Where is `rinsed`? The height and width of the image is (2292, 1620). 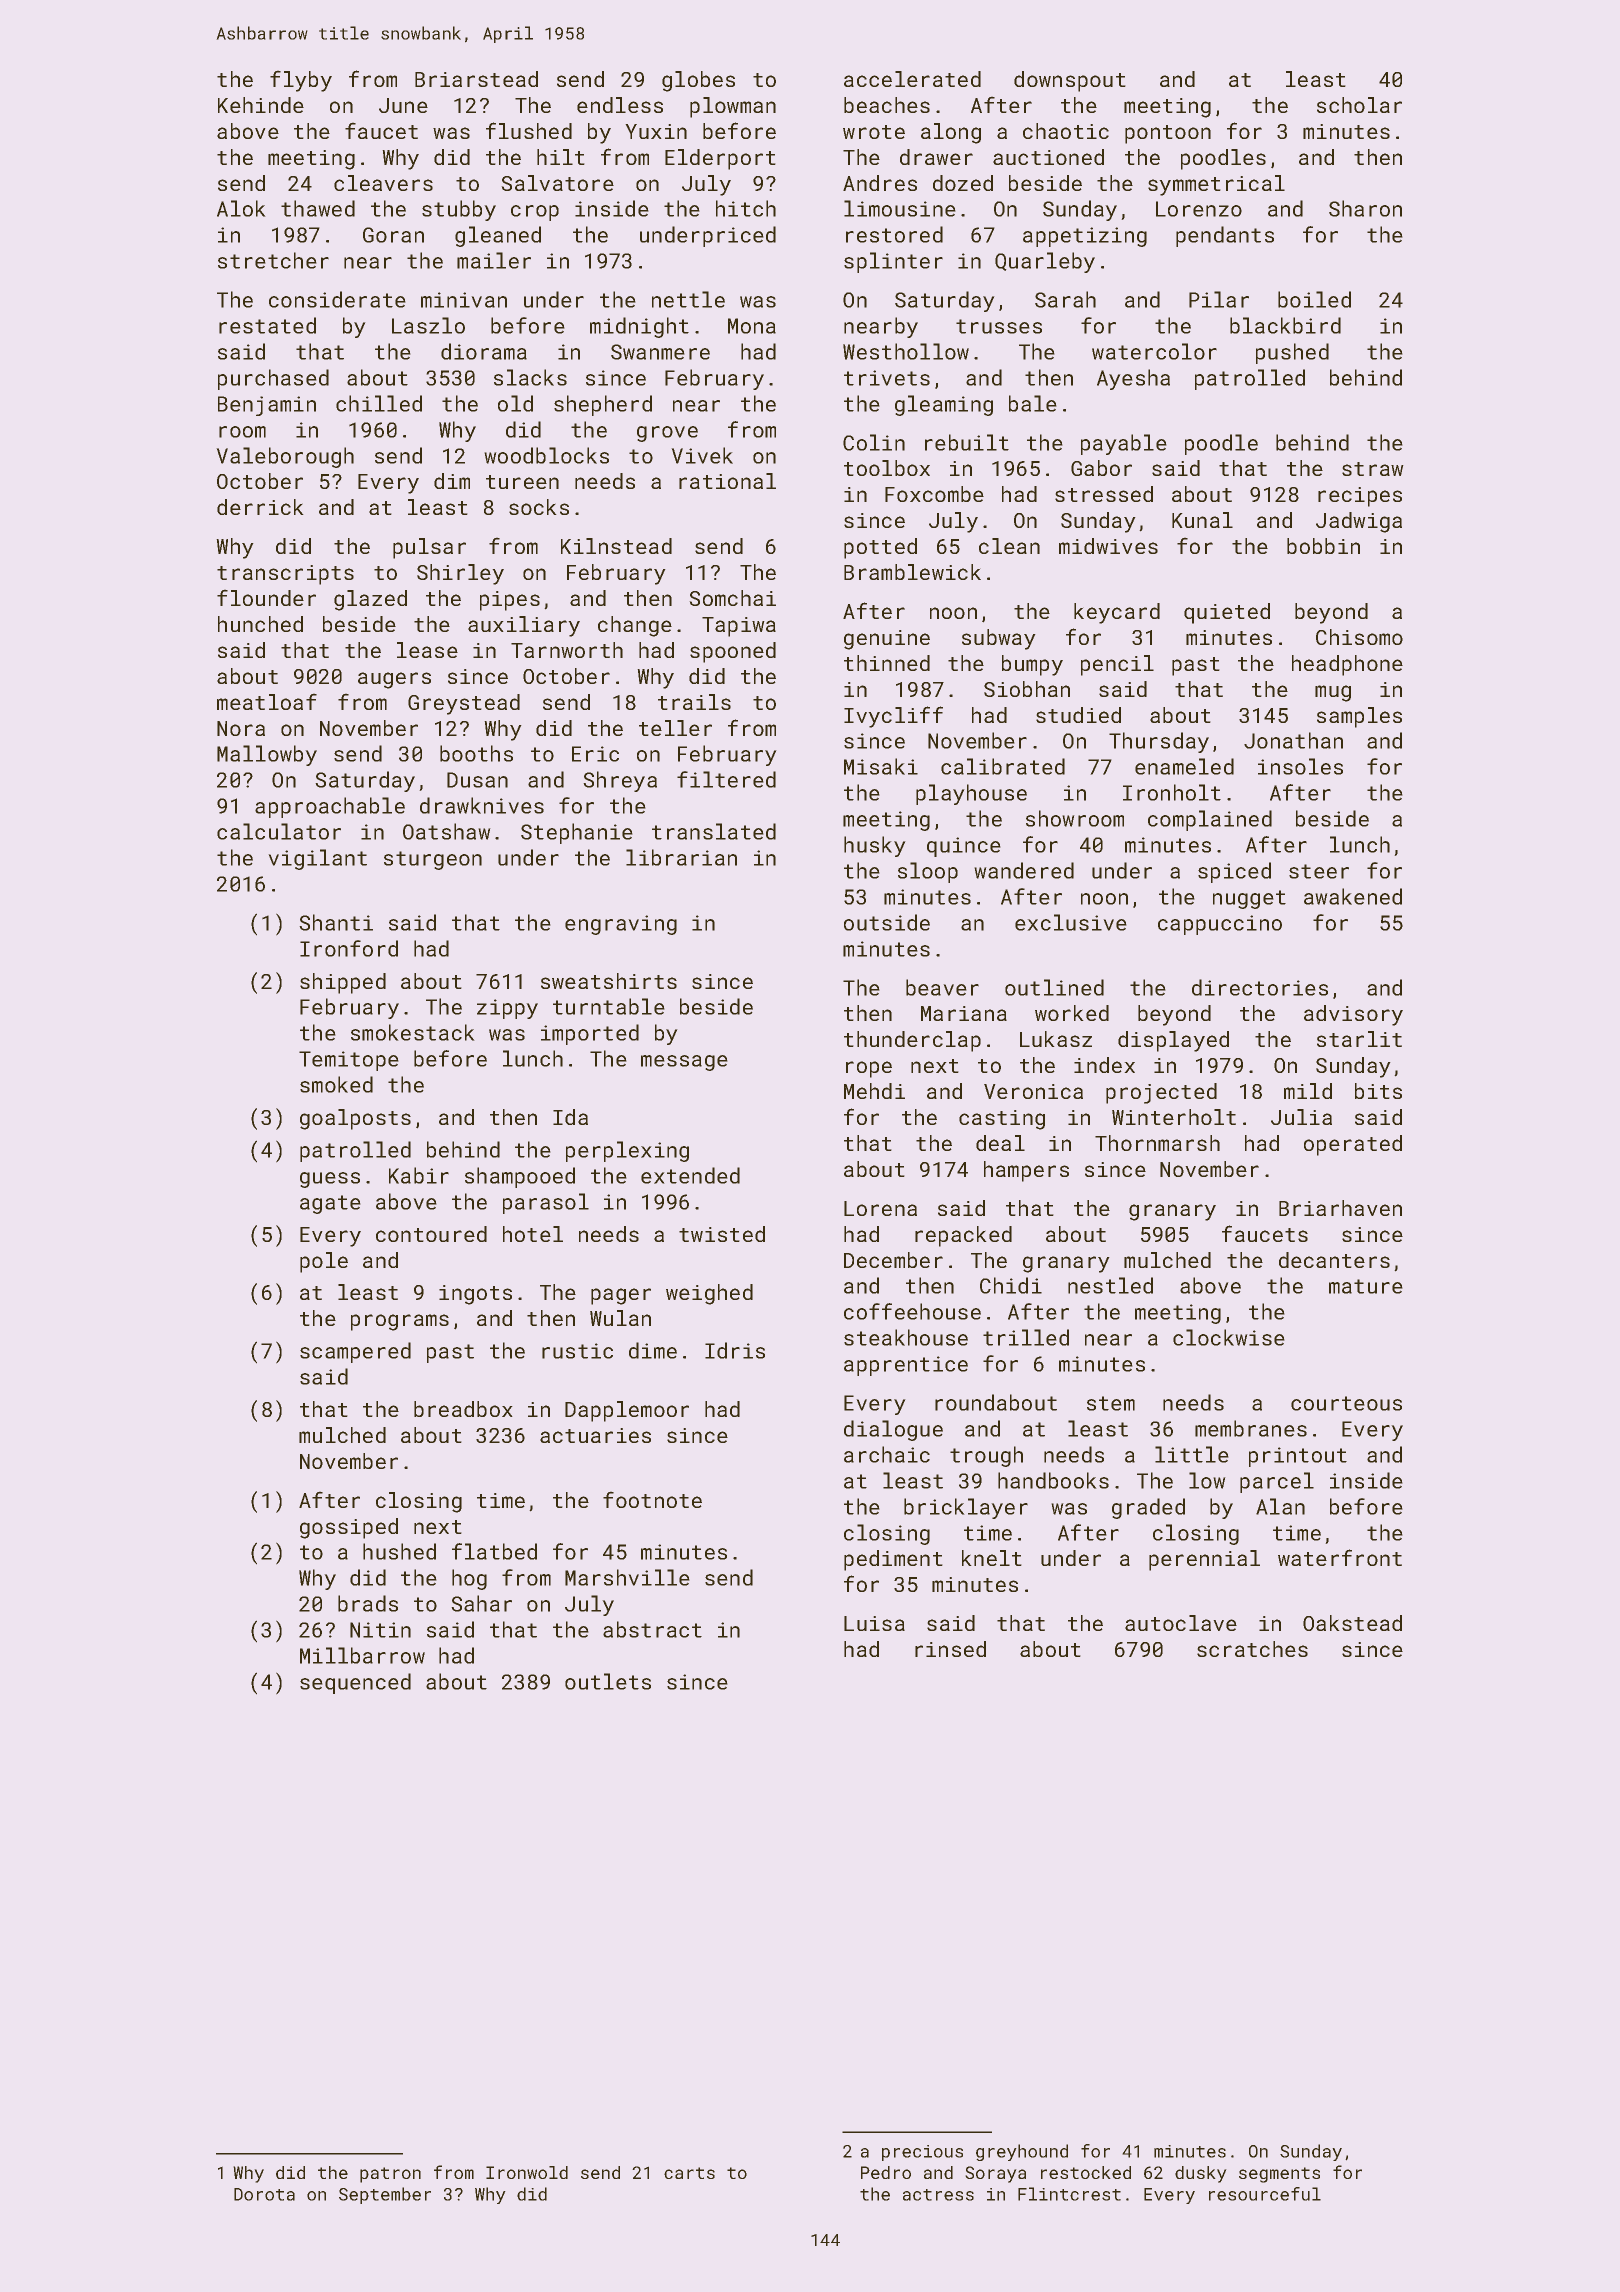 rinsed is located at coordinates (950, 1649).
